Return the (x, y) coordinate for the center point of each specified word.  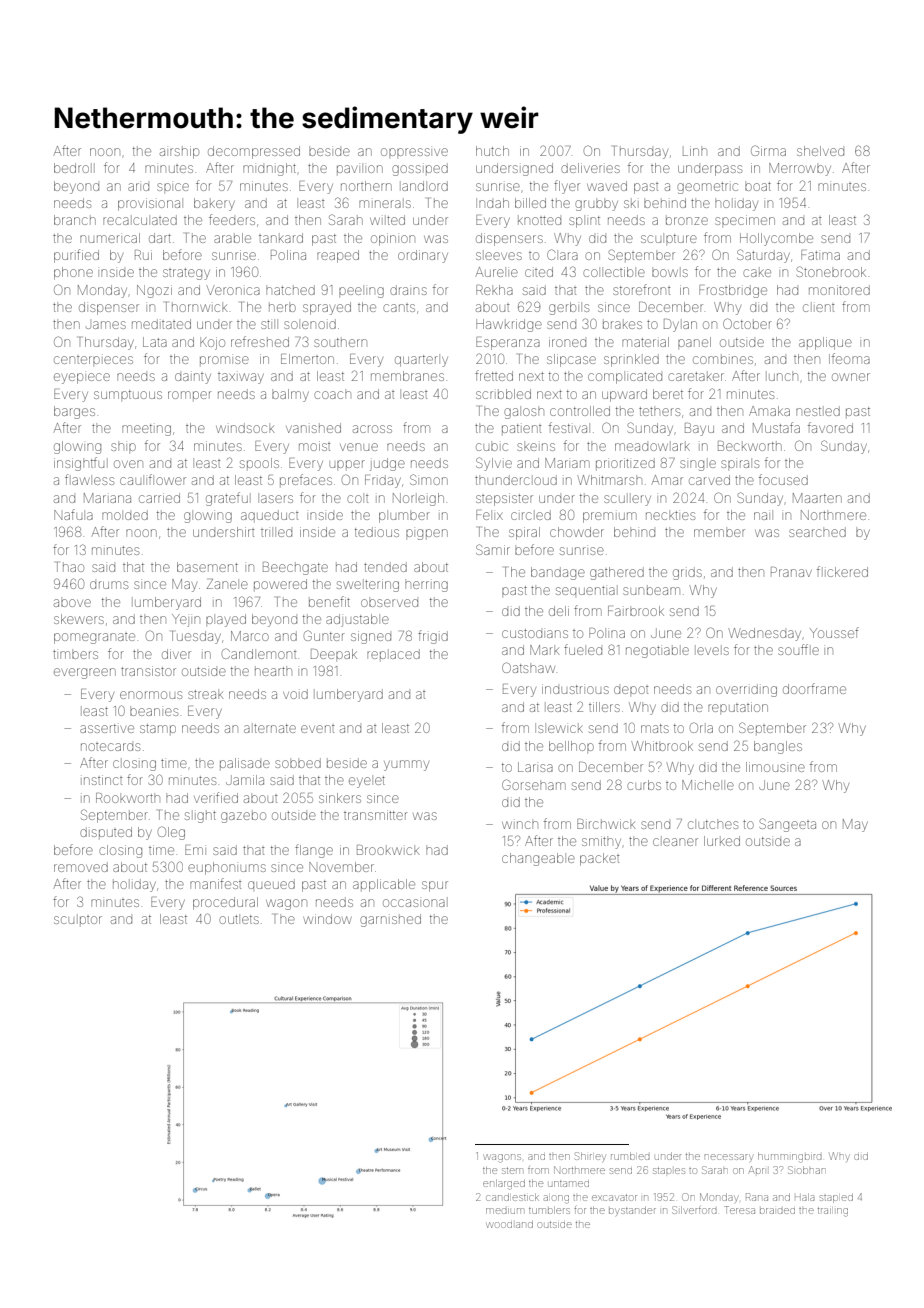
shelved (820, 151)
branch (75, 220)
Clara (562, 254)
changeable (538, 859)
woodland (510, 1224)
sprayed (327, 308)
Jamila (245, 780)
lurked (722, 841)
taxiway (241, 378)
